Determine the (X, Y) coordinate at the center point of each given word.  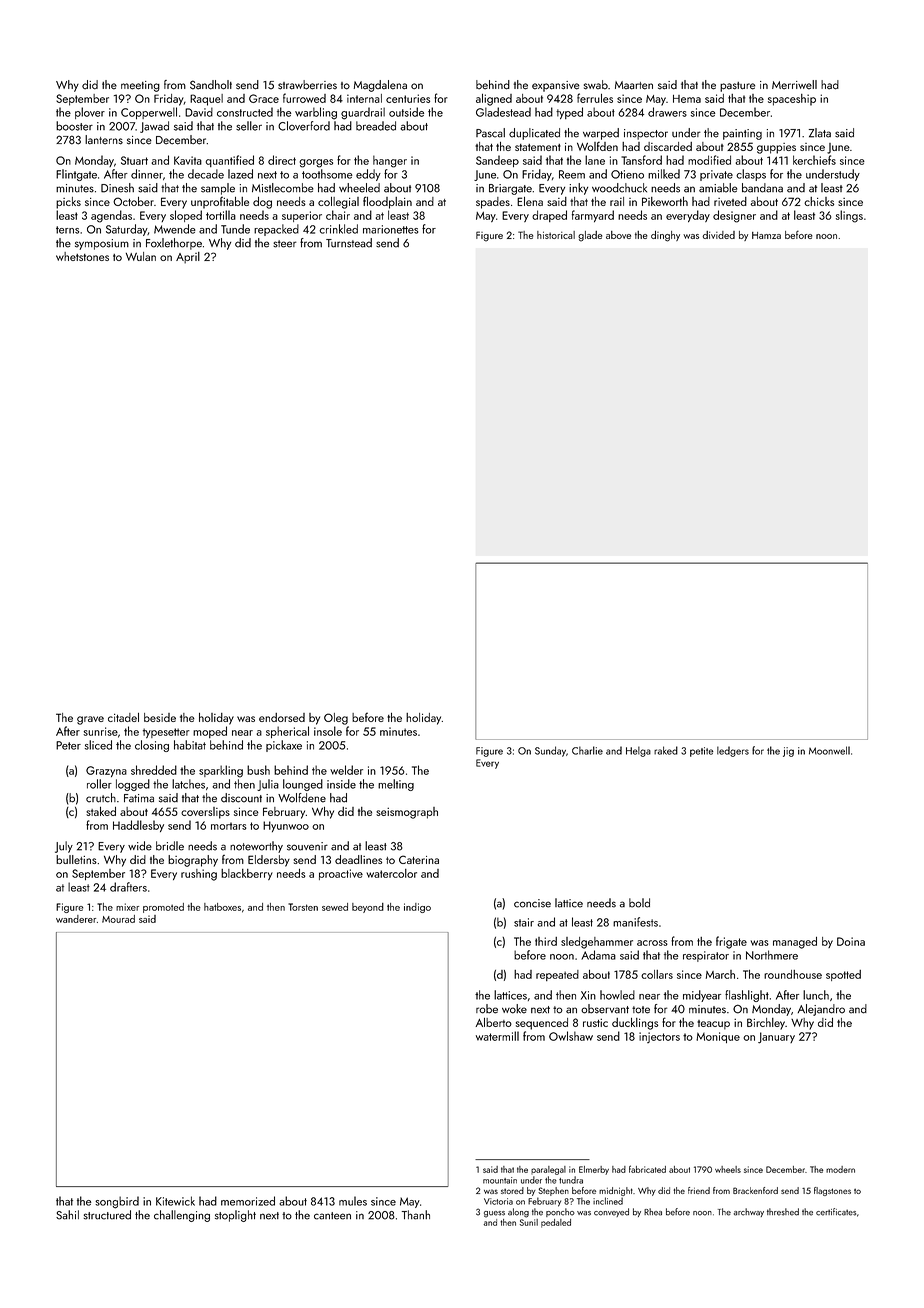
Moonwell (829, 750)
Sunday (550, 751)
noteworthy (256, 847)
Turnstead (349, 243)
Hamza (766, 235)
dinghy (665, 236)
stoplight (235, 1216)
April (188, 258)
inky (578, 189)
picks (68, 203)
